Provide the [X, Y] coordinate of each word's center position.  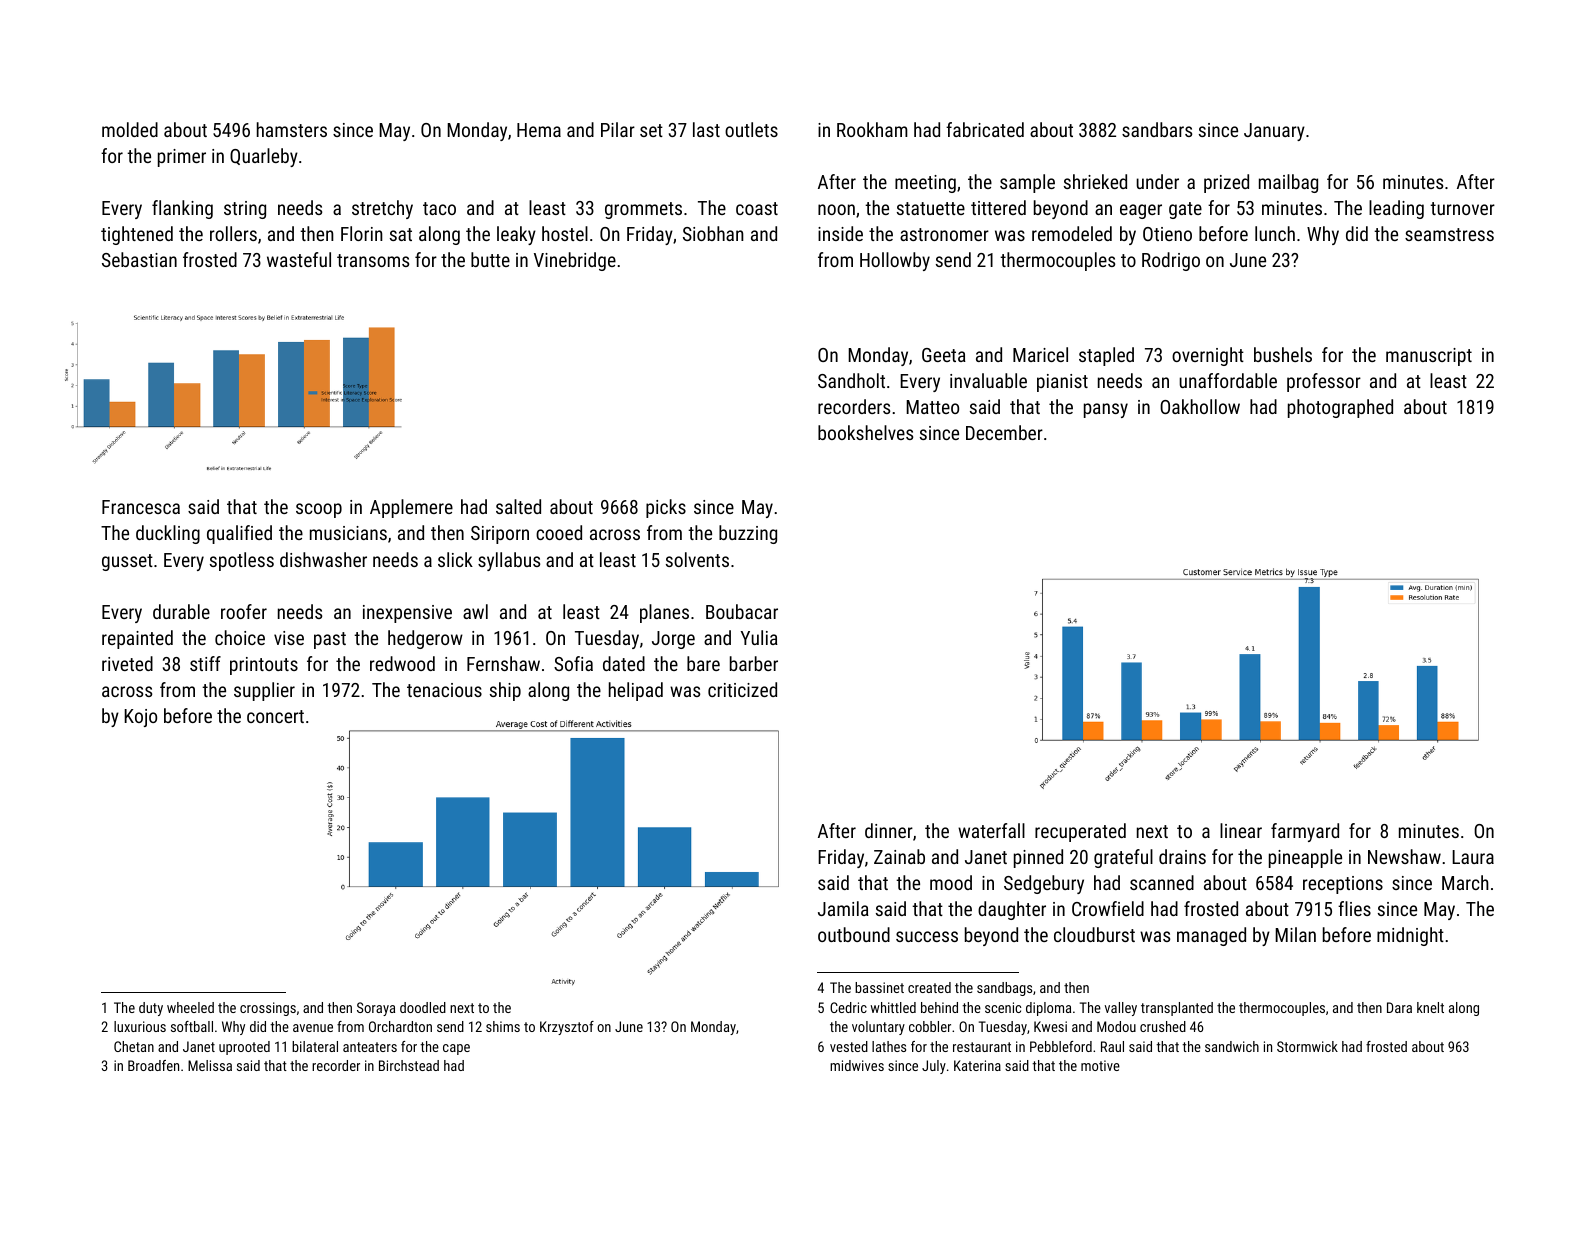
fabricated [985, 129]
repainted [137, 639]
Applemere [411, 508]
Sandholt [851, 380]
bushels [1283, 354]
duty [151, 1009]
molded [130, 129]
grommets [643, 210]
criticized [742, 689]
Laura [1473, 857]
